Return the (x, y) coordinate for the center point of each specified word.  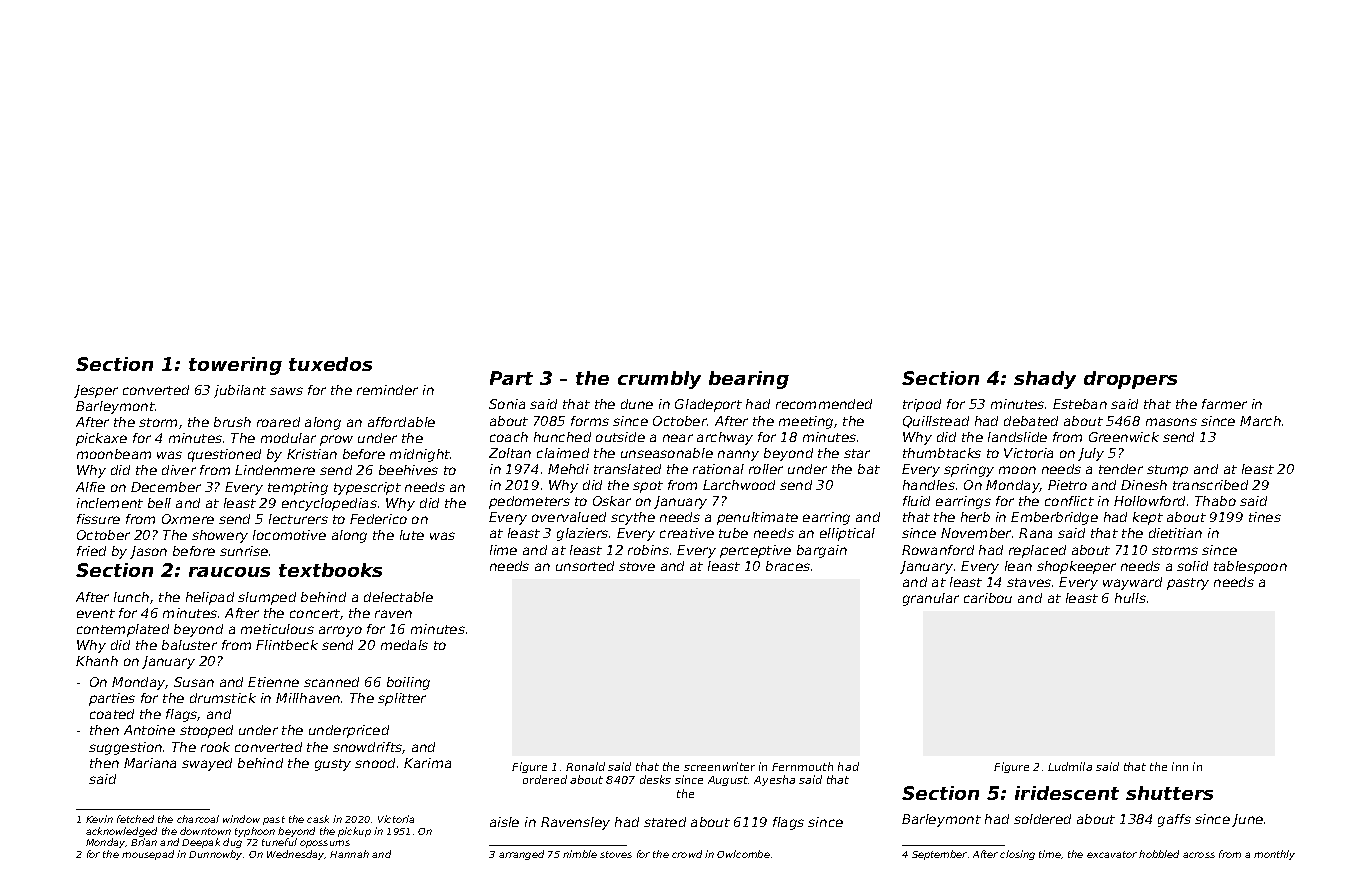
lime (503, 550)
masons (1171, 422)
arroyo (340, 631)
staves (1029, 582)
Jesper (96, 391)
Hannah (349, 854)
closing (1017, 855)
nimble (580, 854)
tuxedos (330, 364)
